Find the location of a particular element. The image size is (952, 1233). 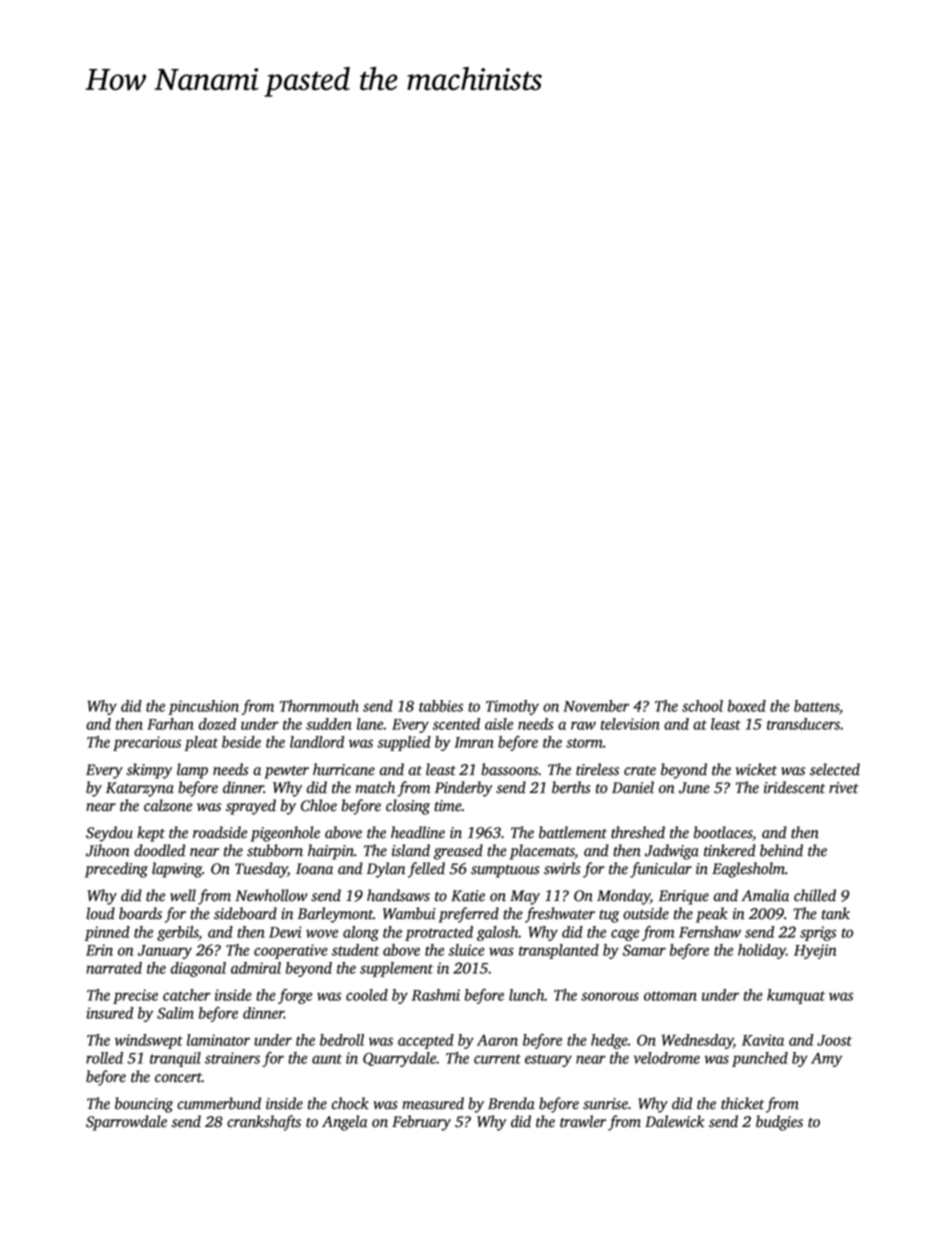

preceding is located at coordinates (116, 870).
